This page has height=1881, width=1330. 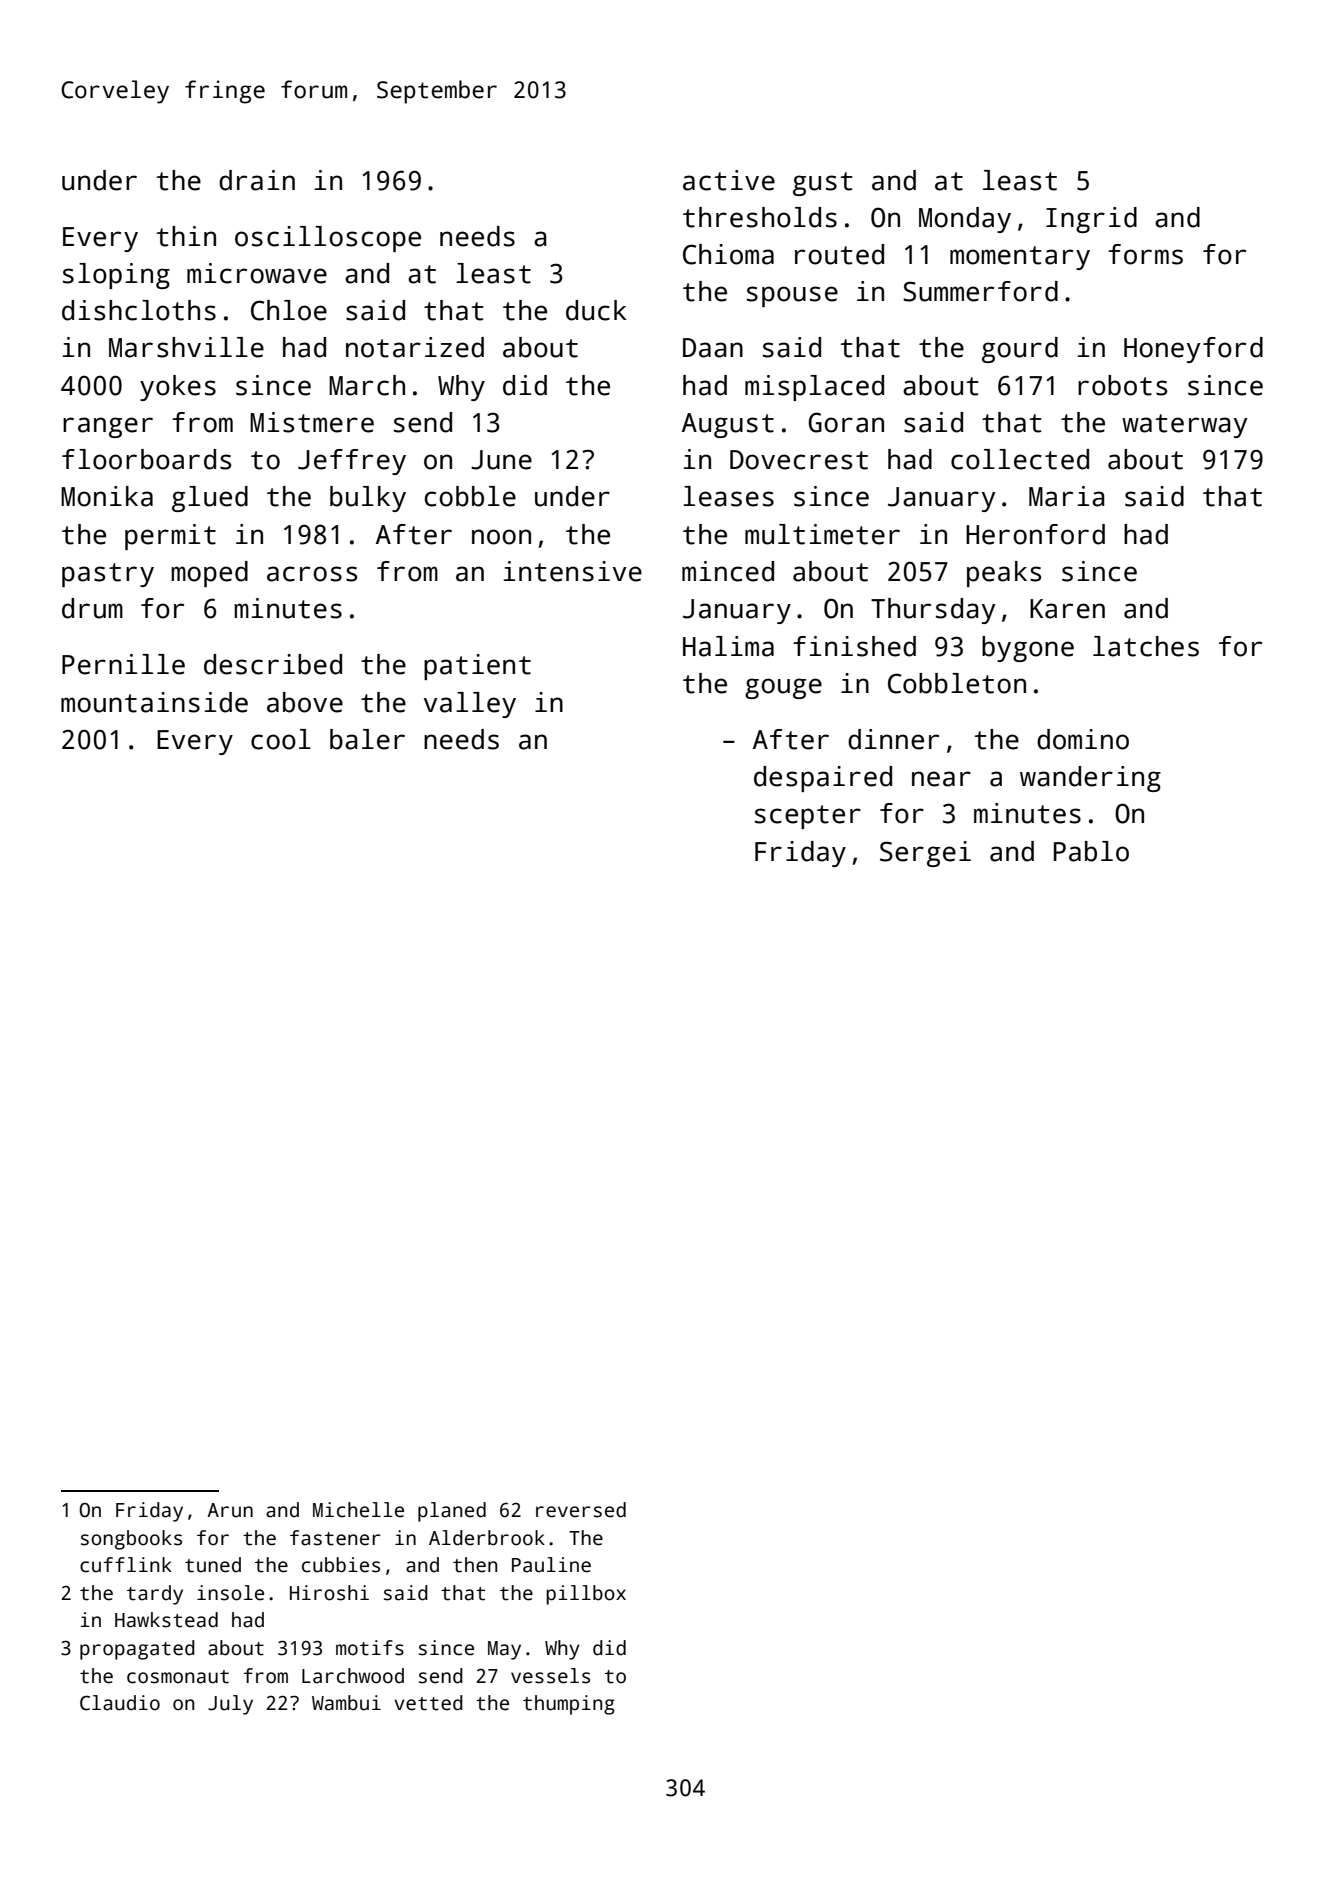 I want to click on Maria, so click(x=1067, y=496).
